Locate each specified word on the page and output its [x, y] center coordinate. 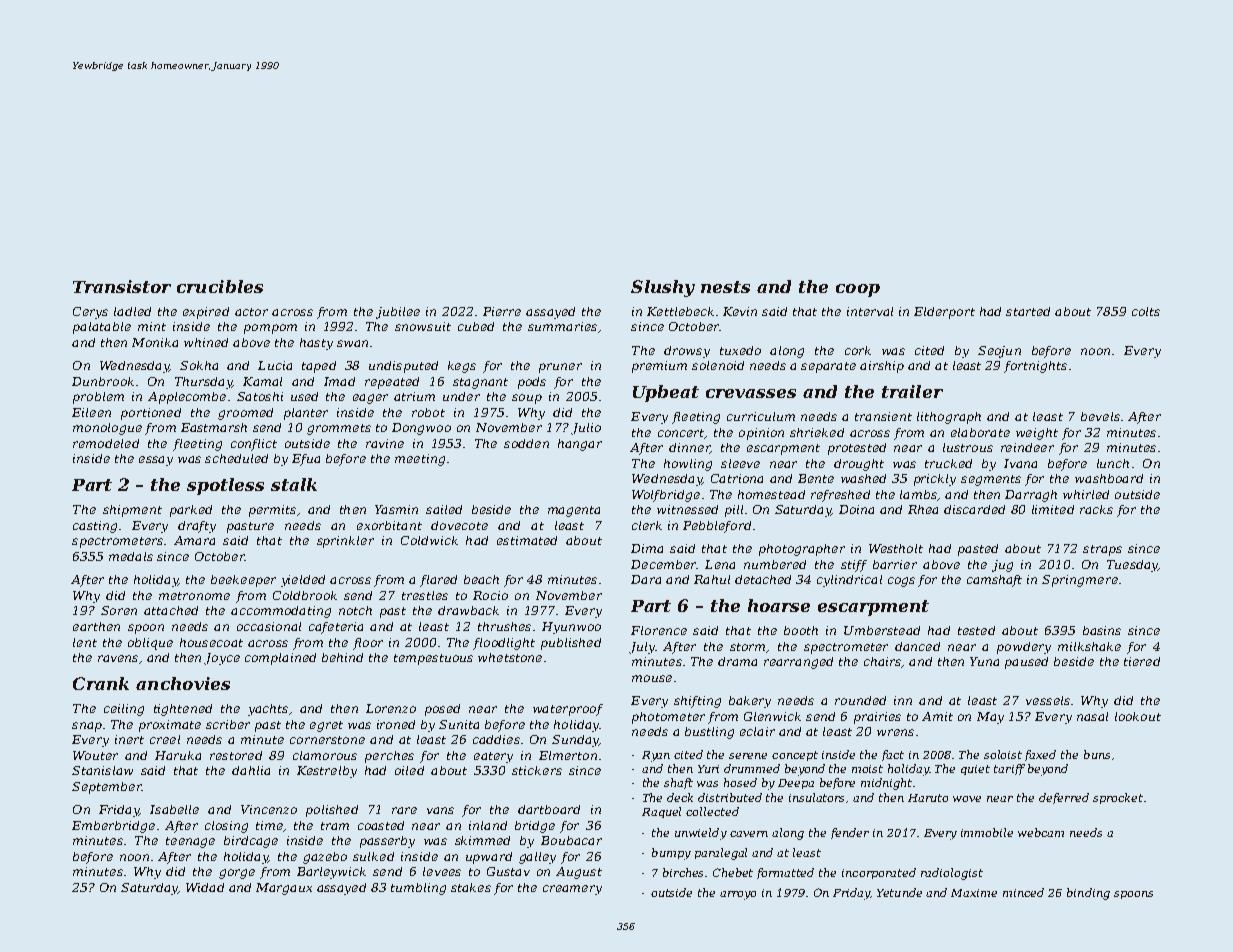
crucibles [220, 286]
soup [527, 399]
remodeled [106, 443]
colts [1146, 311]
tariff [1009, 769]
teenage [190, 842]
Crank [101, 683]
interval [870, 311]
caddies [496, 739]
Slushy [663, 288]
